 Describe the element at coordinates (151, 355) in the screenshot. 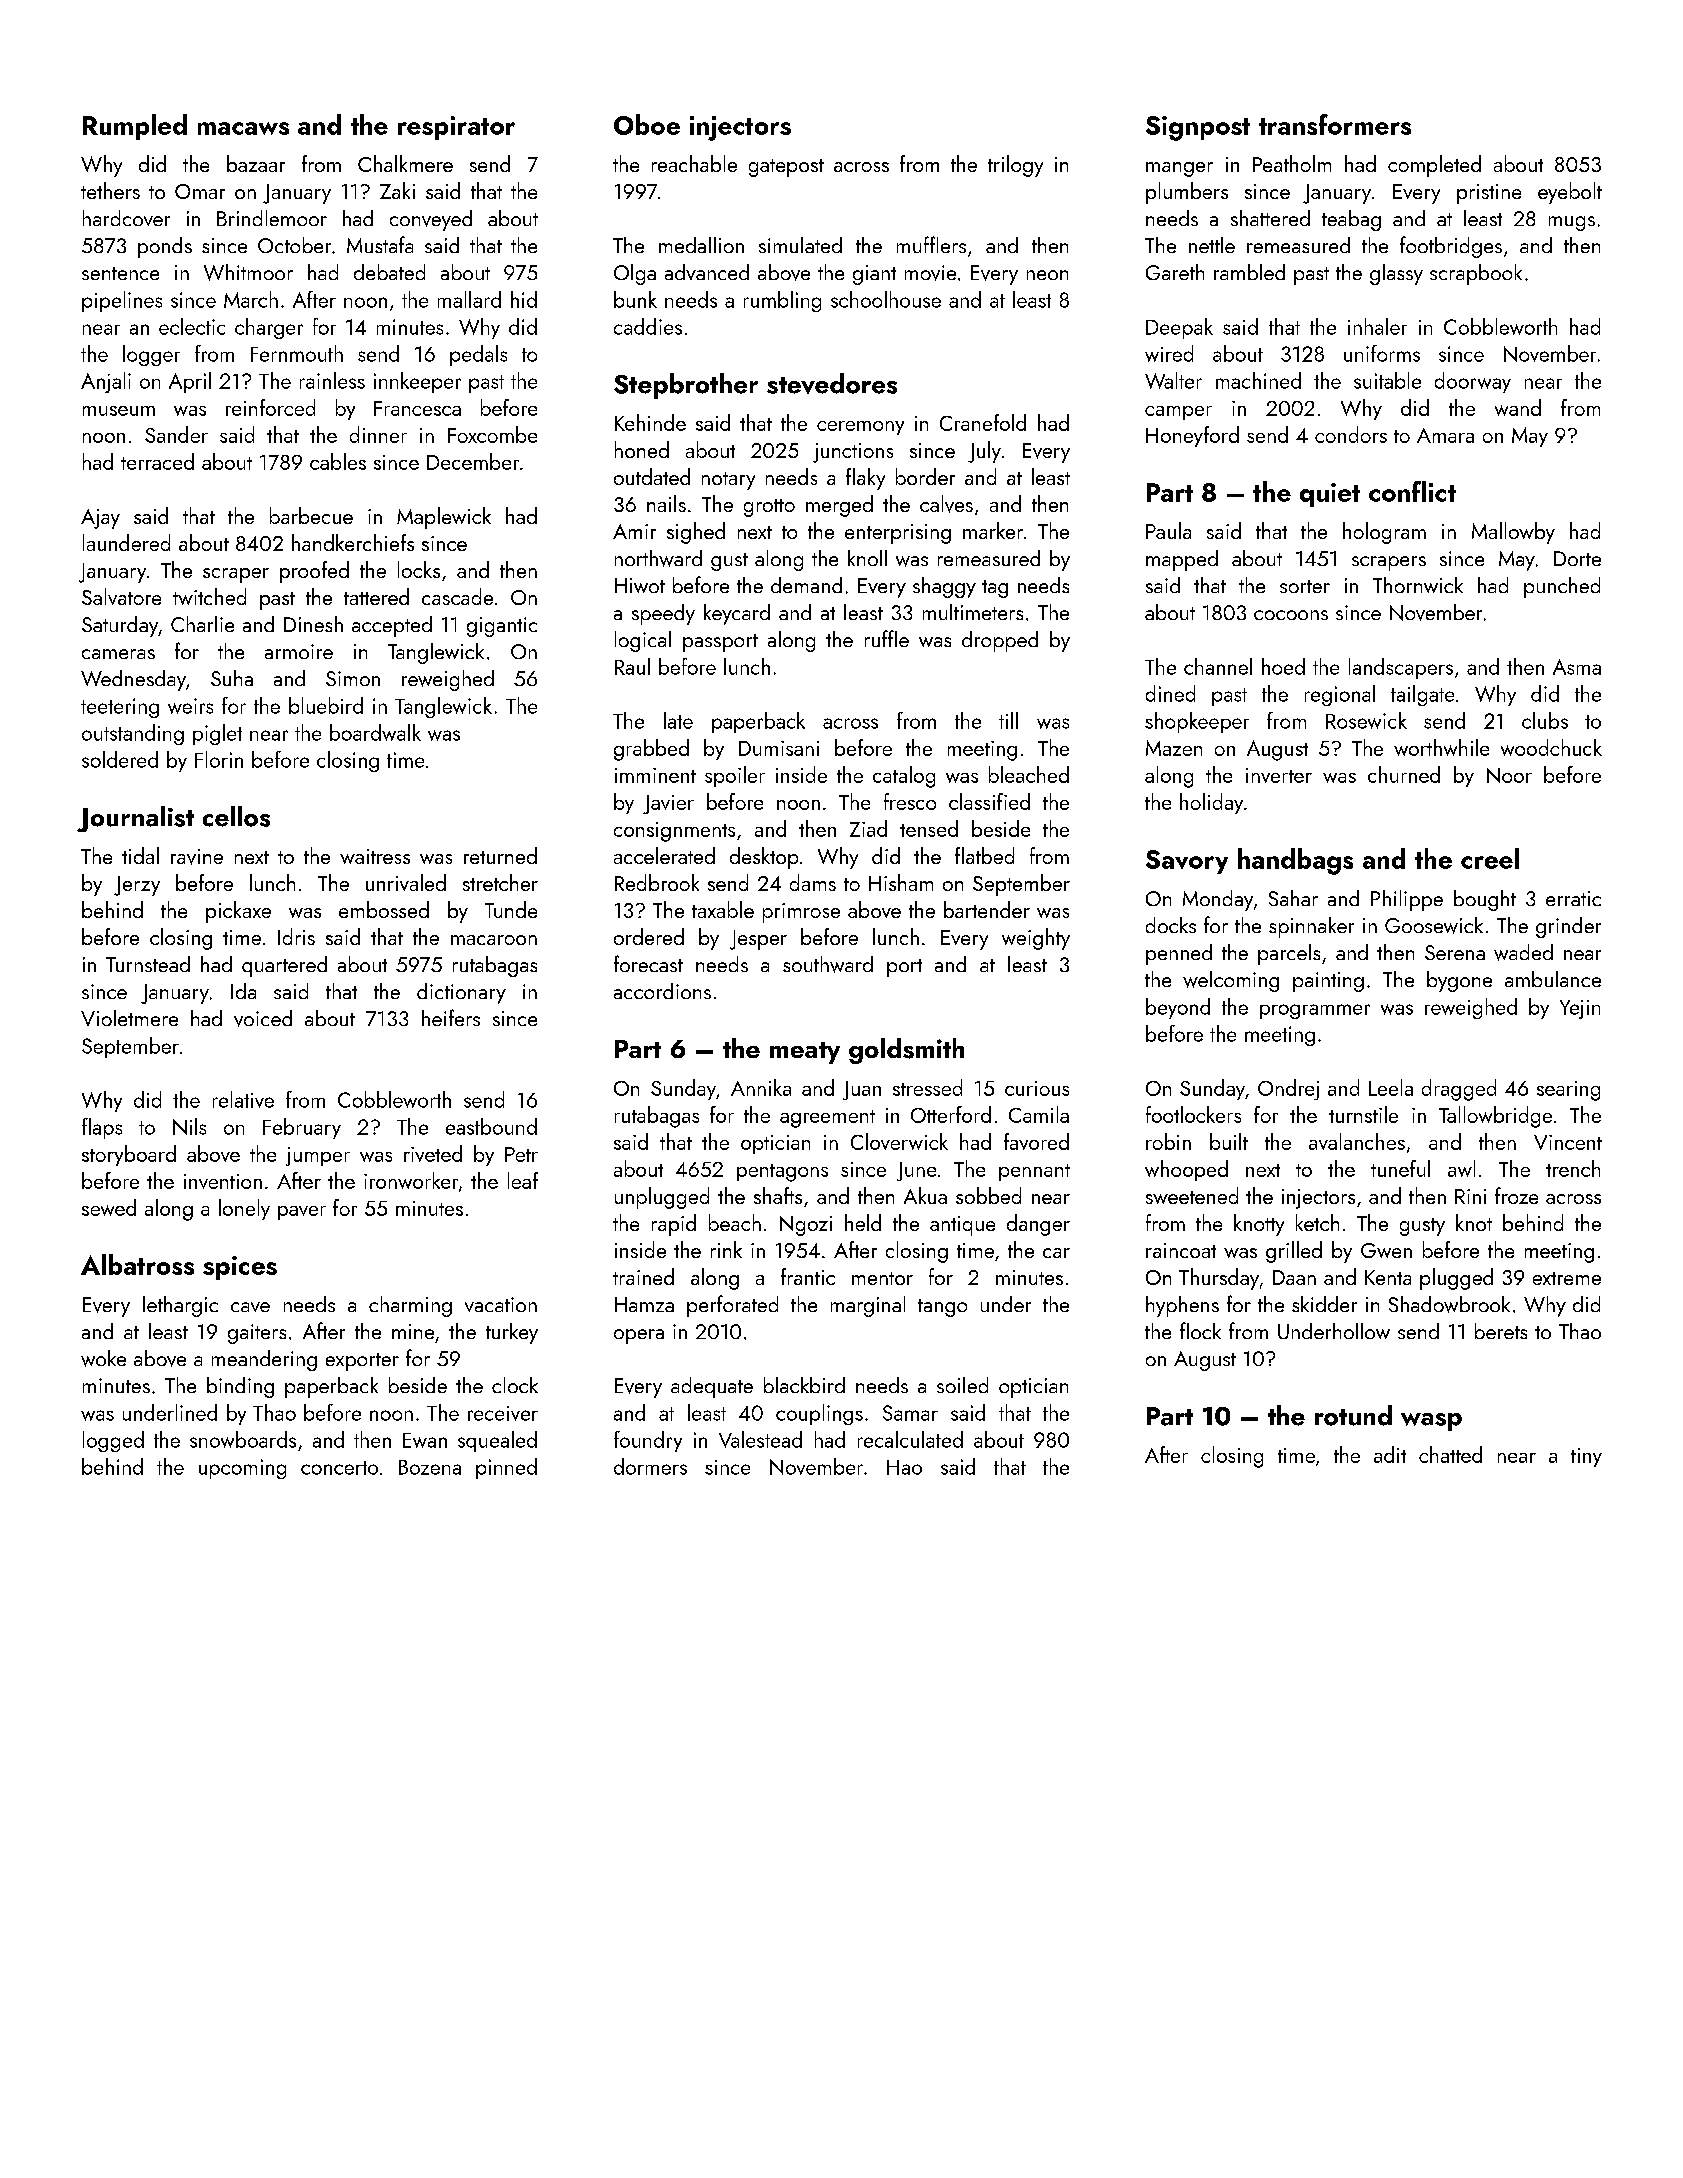

I see `logger` at that location.
